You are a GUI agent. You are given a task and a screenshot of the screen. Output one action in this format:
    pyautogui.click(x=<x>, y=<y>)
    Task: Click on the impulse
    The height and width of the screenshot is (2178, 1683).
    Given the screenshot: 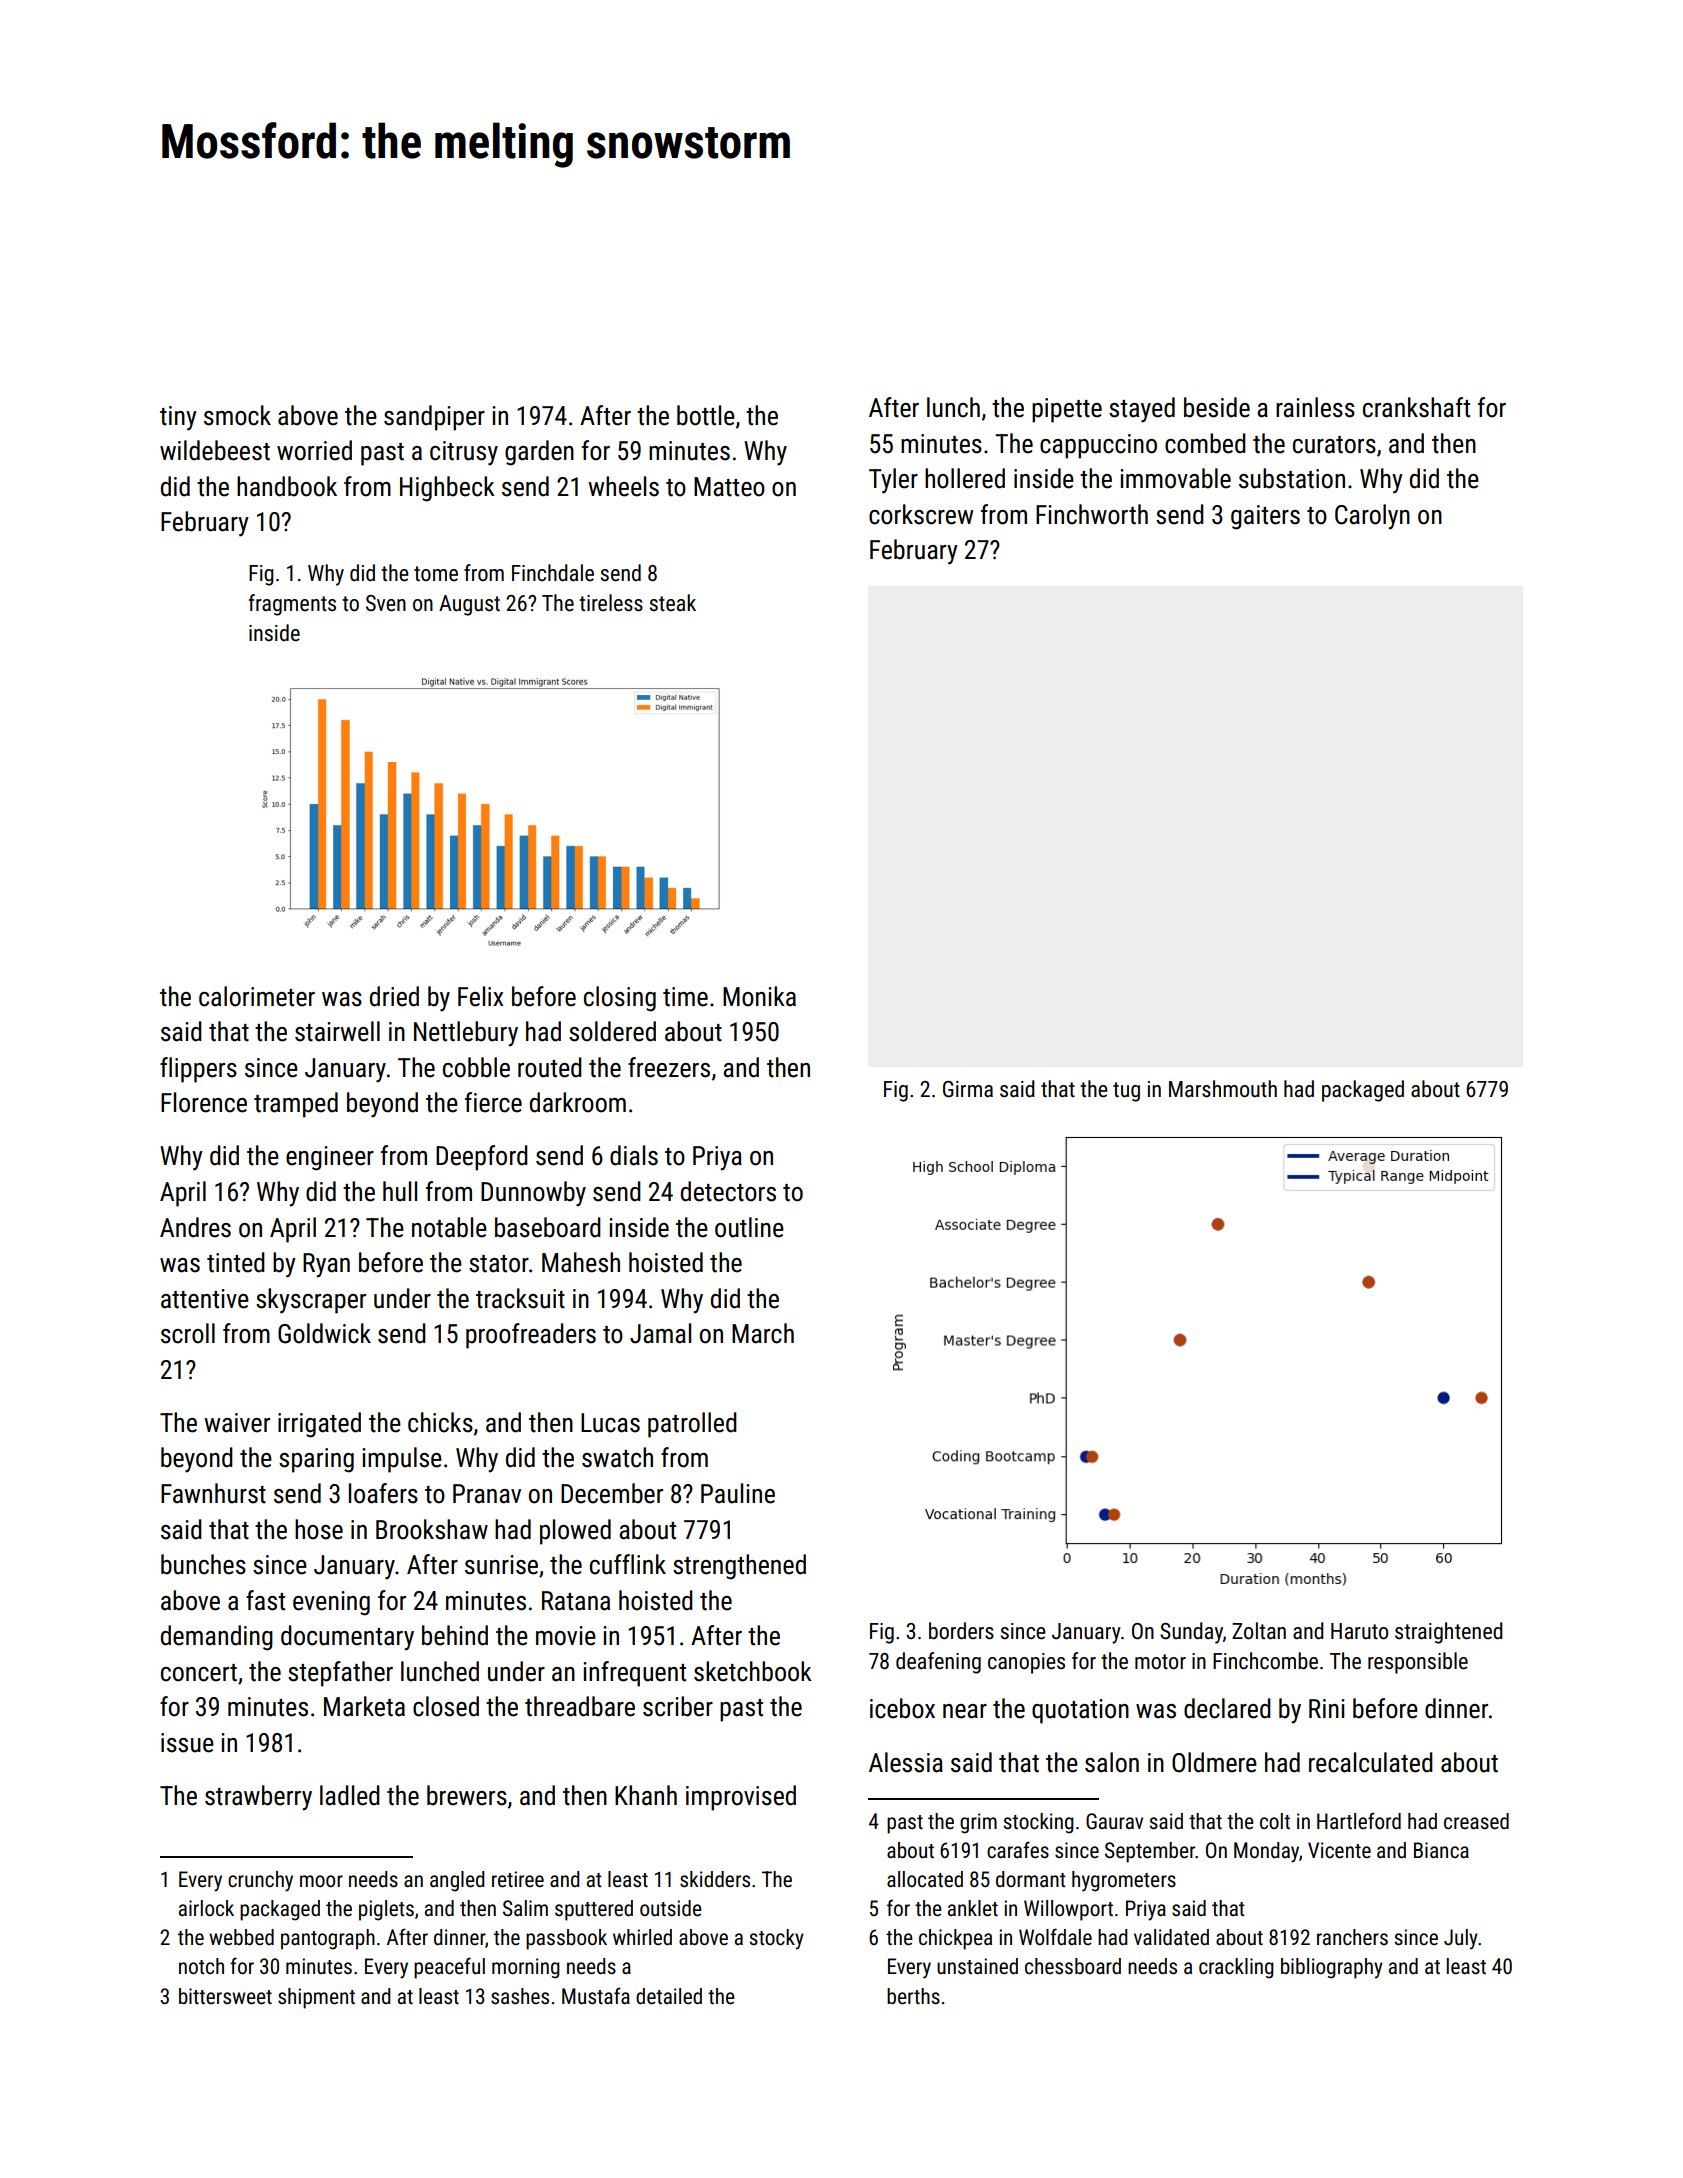 What is the action you would take?
    pyautogui.click(x=402, y=1460)
